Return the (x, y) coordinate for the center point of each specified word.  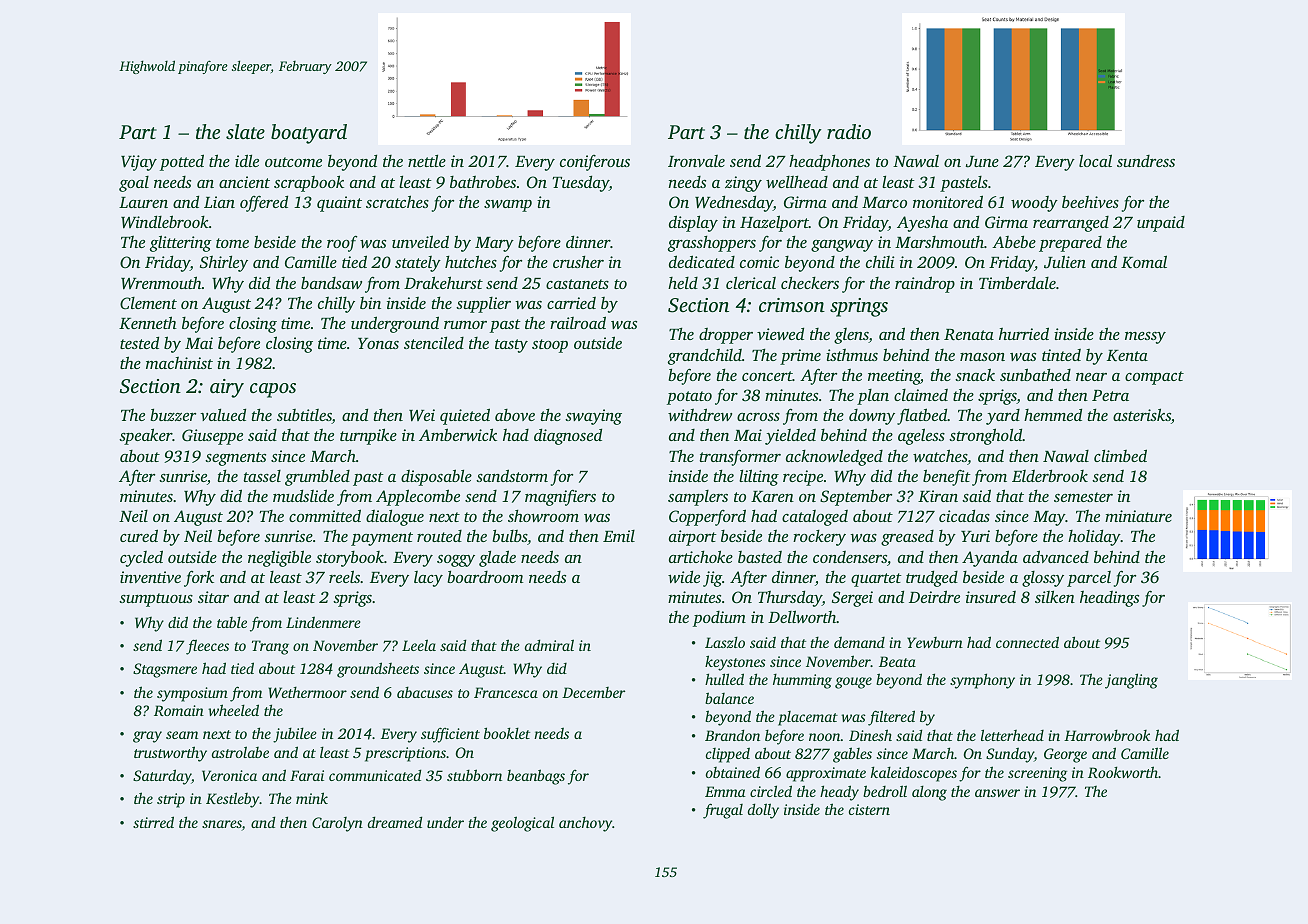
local (1095, 160)
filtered (891, 718)
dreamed (395, 822)
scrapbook (309, 183)
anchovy (586, 824)
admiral (549, 645)
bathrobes (483, 181)
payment (382, 539)
